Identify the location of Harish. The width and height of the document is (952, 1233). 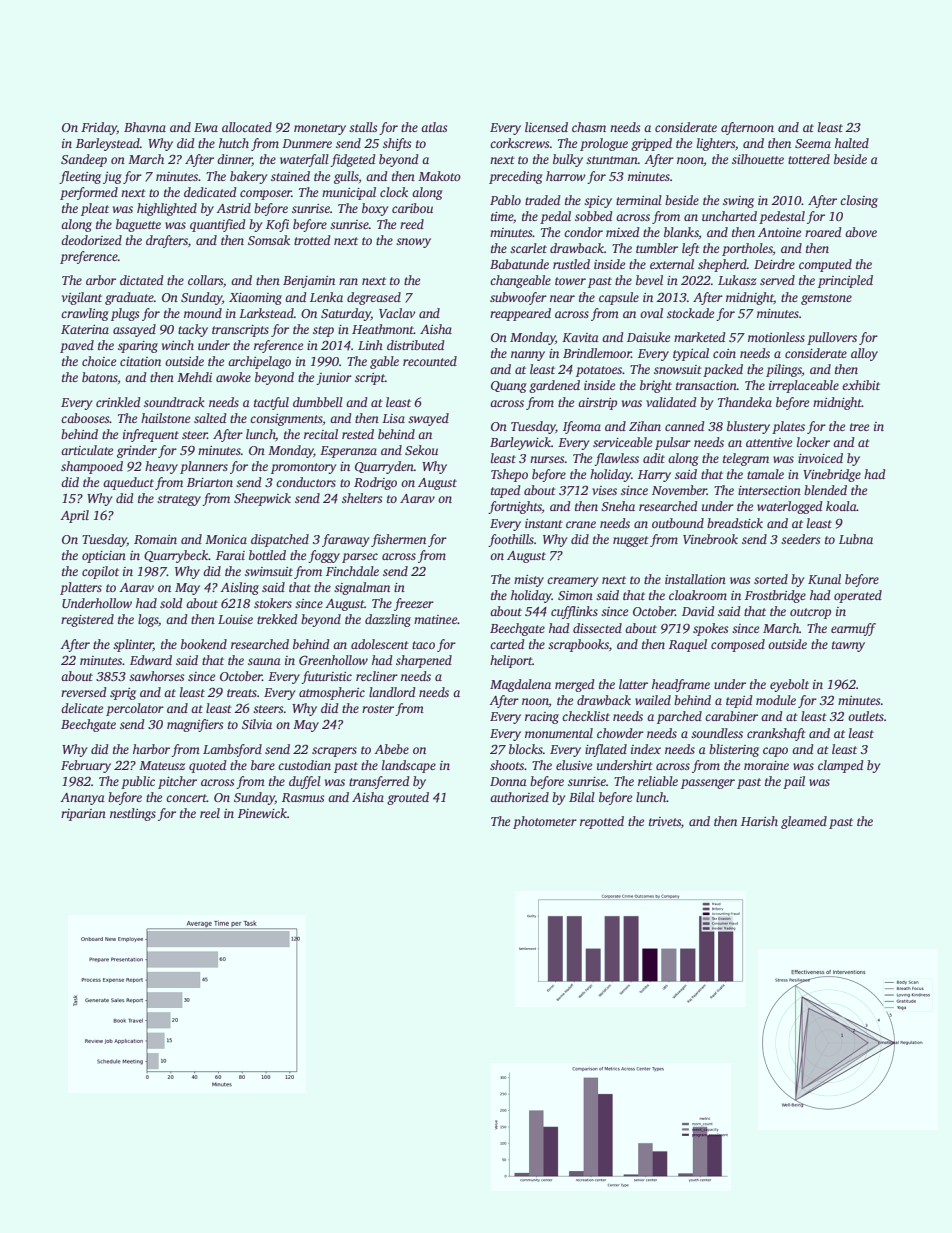
(759, 821).
